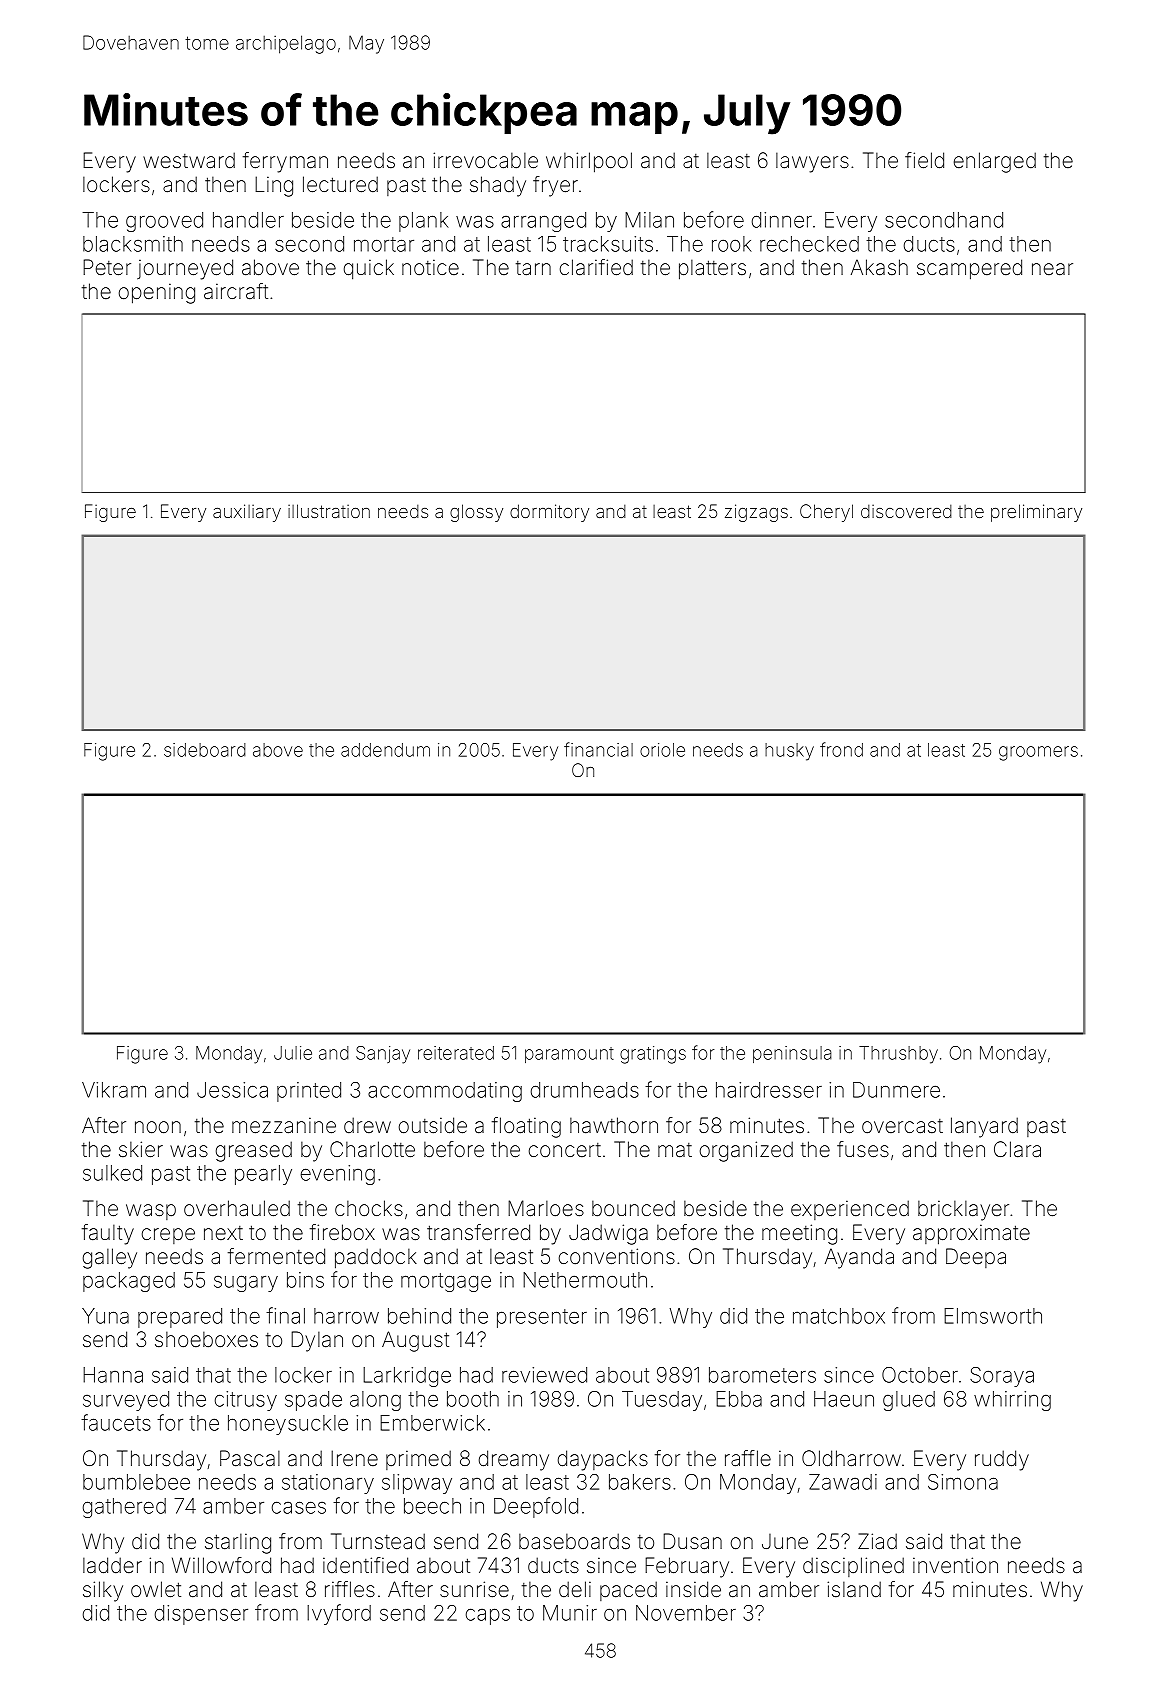 This document has height=1690, width=1167. I want to click on dormitory, so click(549, 513).
